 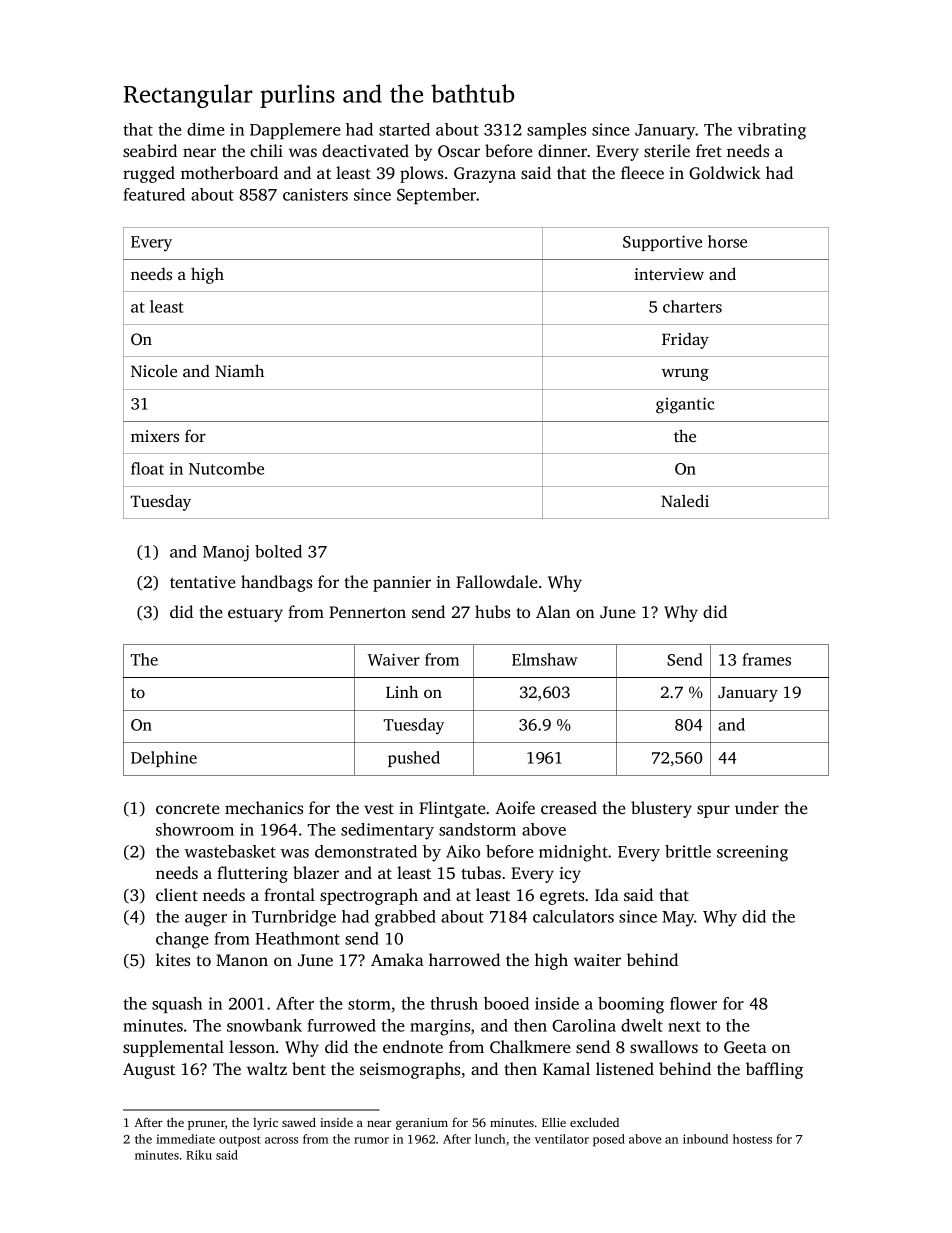 What do you see at coordinates (188, 809) in the image?
I see `concrete` at bounding box center [188, 809].
